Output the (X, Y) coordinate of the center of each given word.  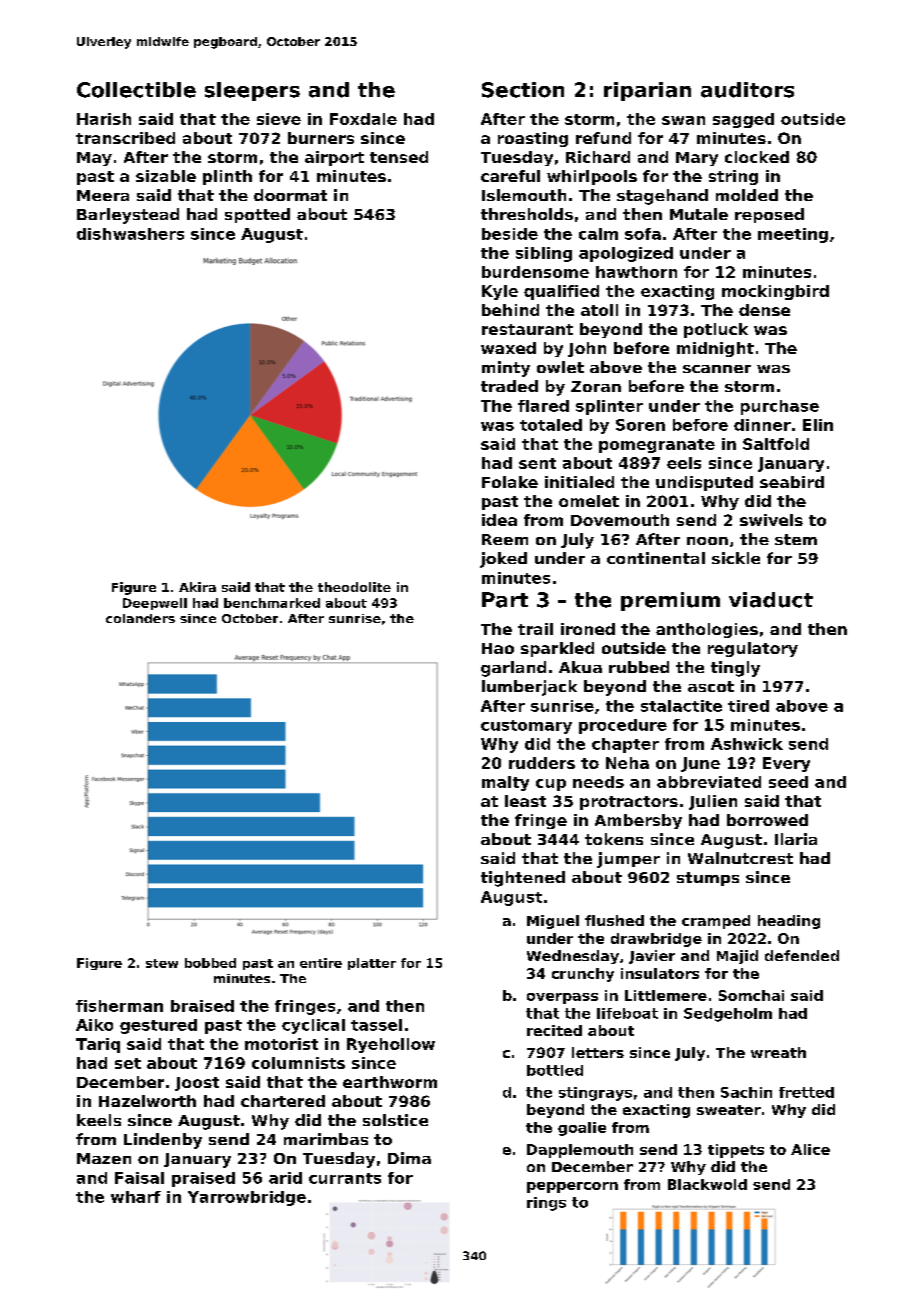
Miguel (553, 922)
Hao (498, 648)
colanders (140, 618)
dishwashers (130, 234)
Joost (197, 1084)
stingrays (595, 1094)
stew (162, 963)
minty (506, 369)
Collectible (136, 90)
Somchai (751, 995)
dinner (762, 425)
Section (523, 90)
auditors (747, 90)
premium (670, 601)
